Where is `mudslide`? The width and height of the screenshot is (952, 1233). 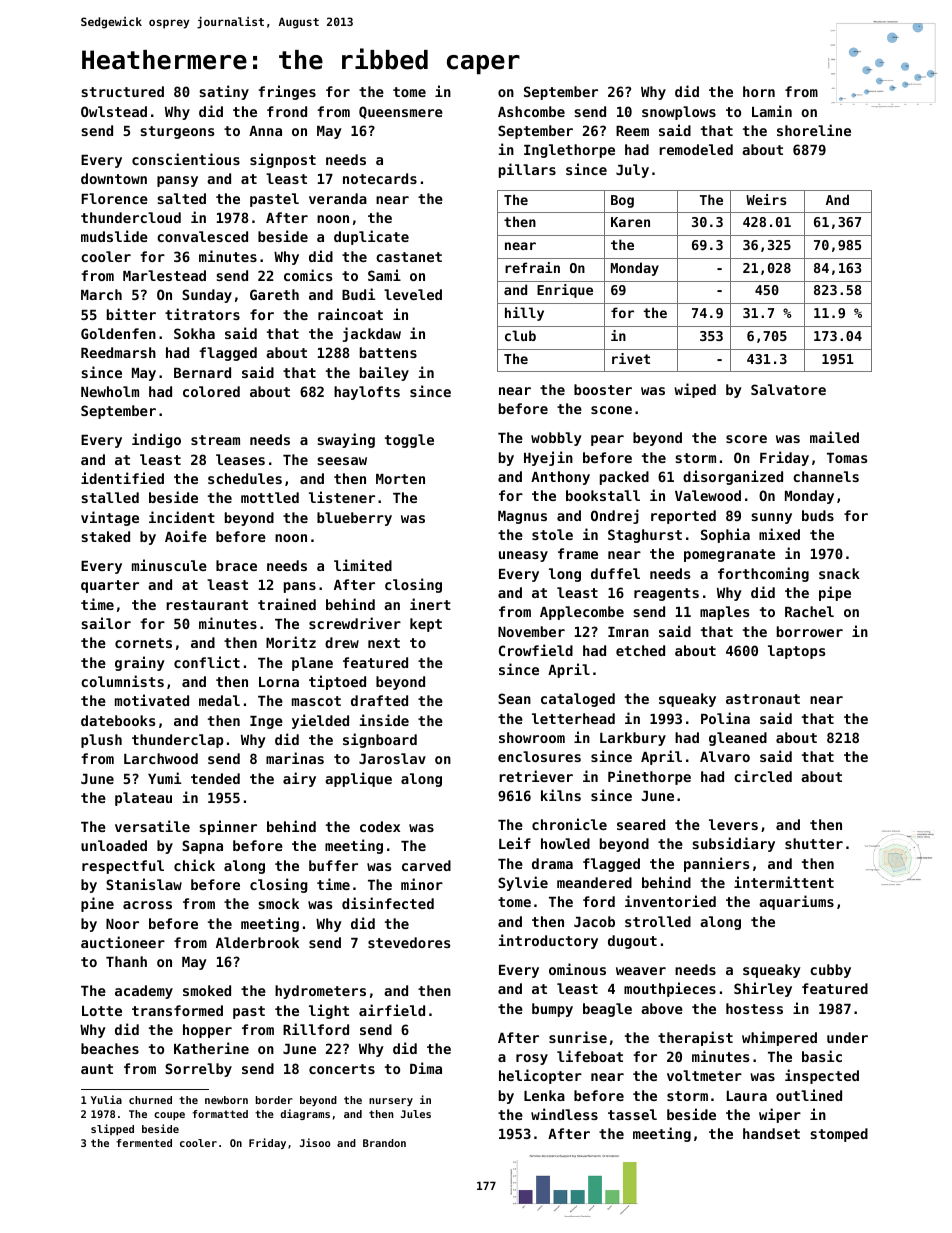
mudslide is located at coordinates (114, 236).
